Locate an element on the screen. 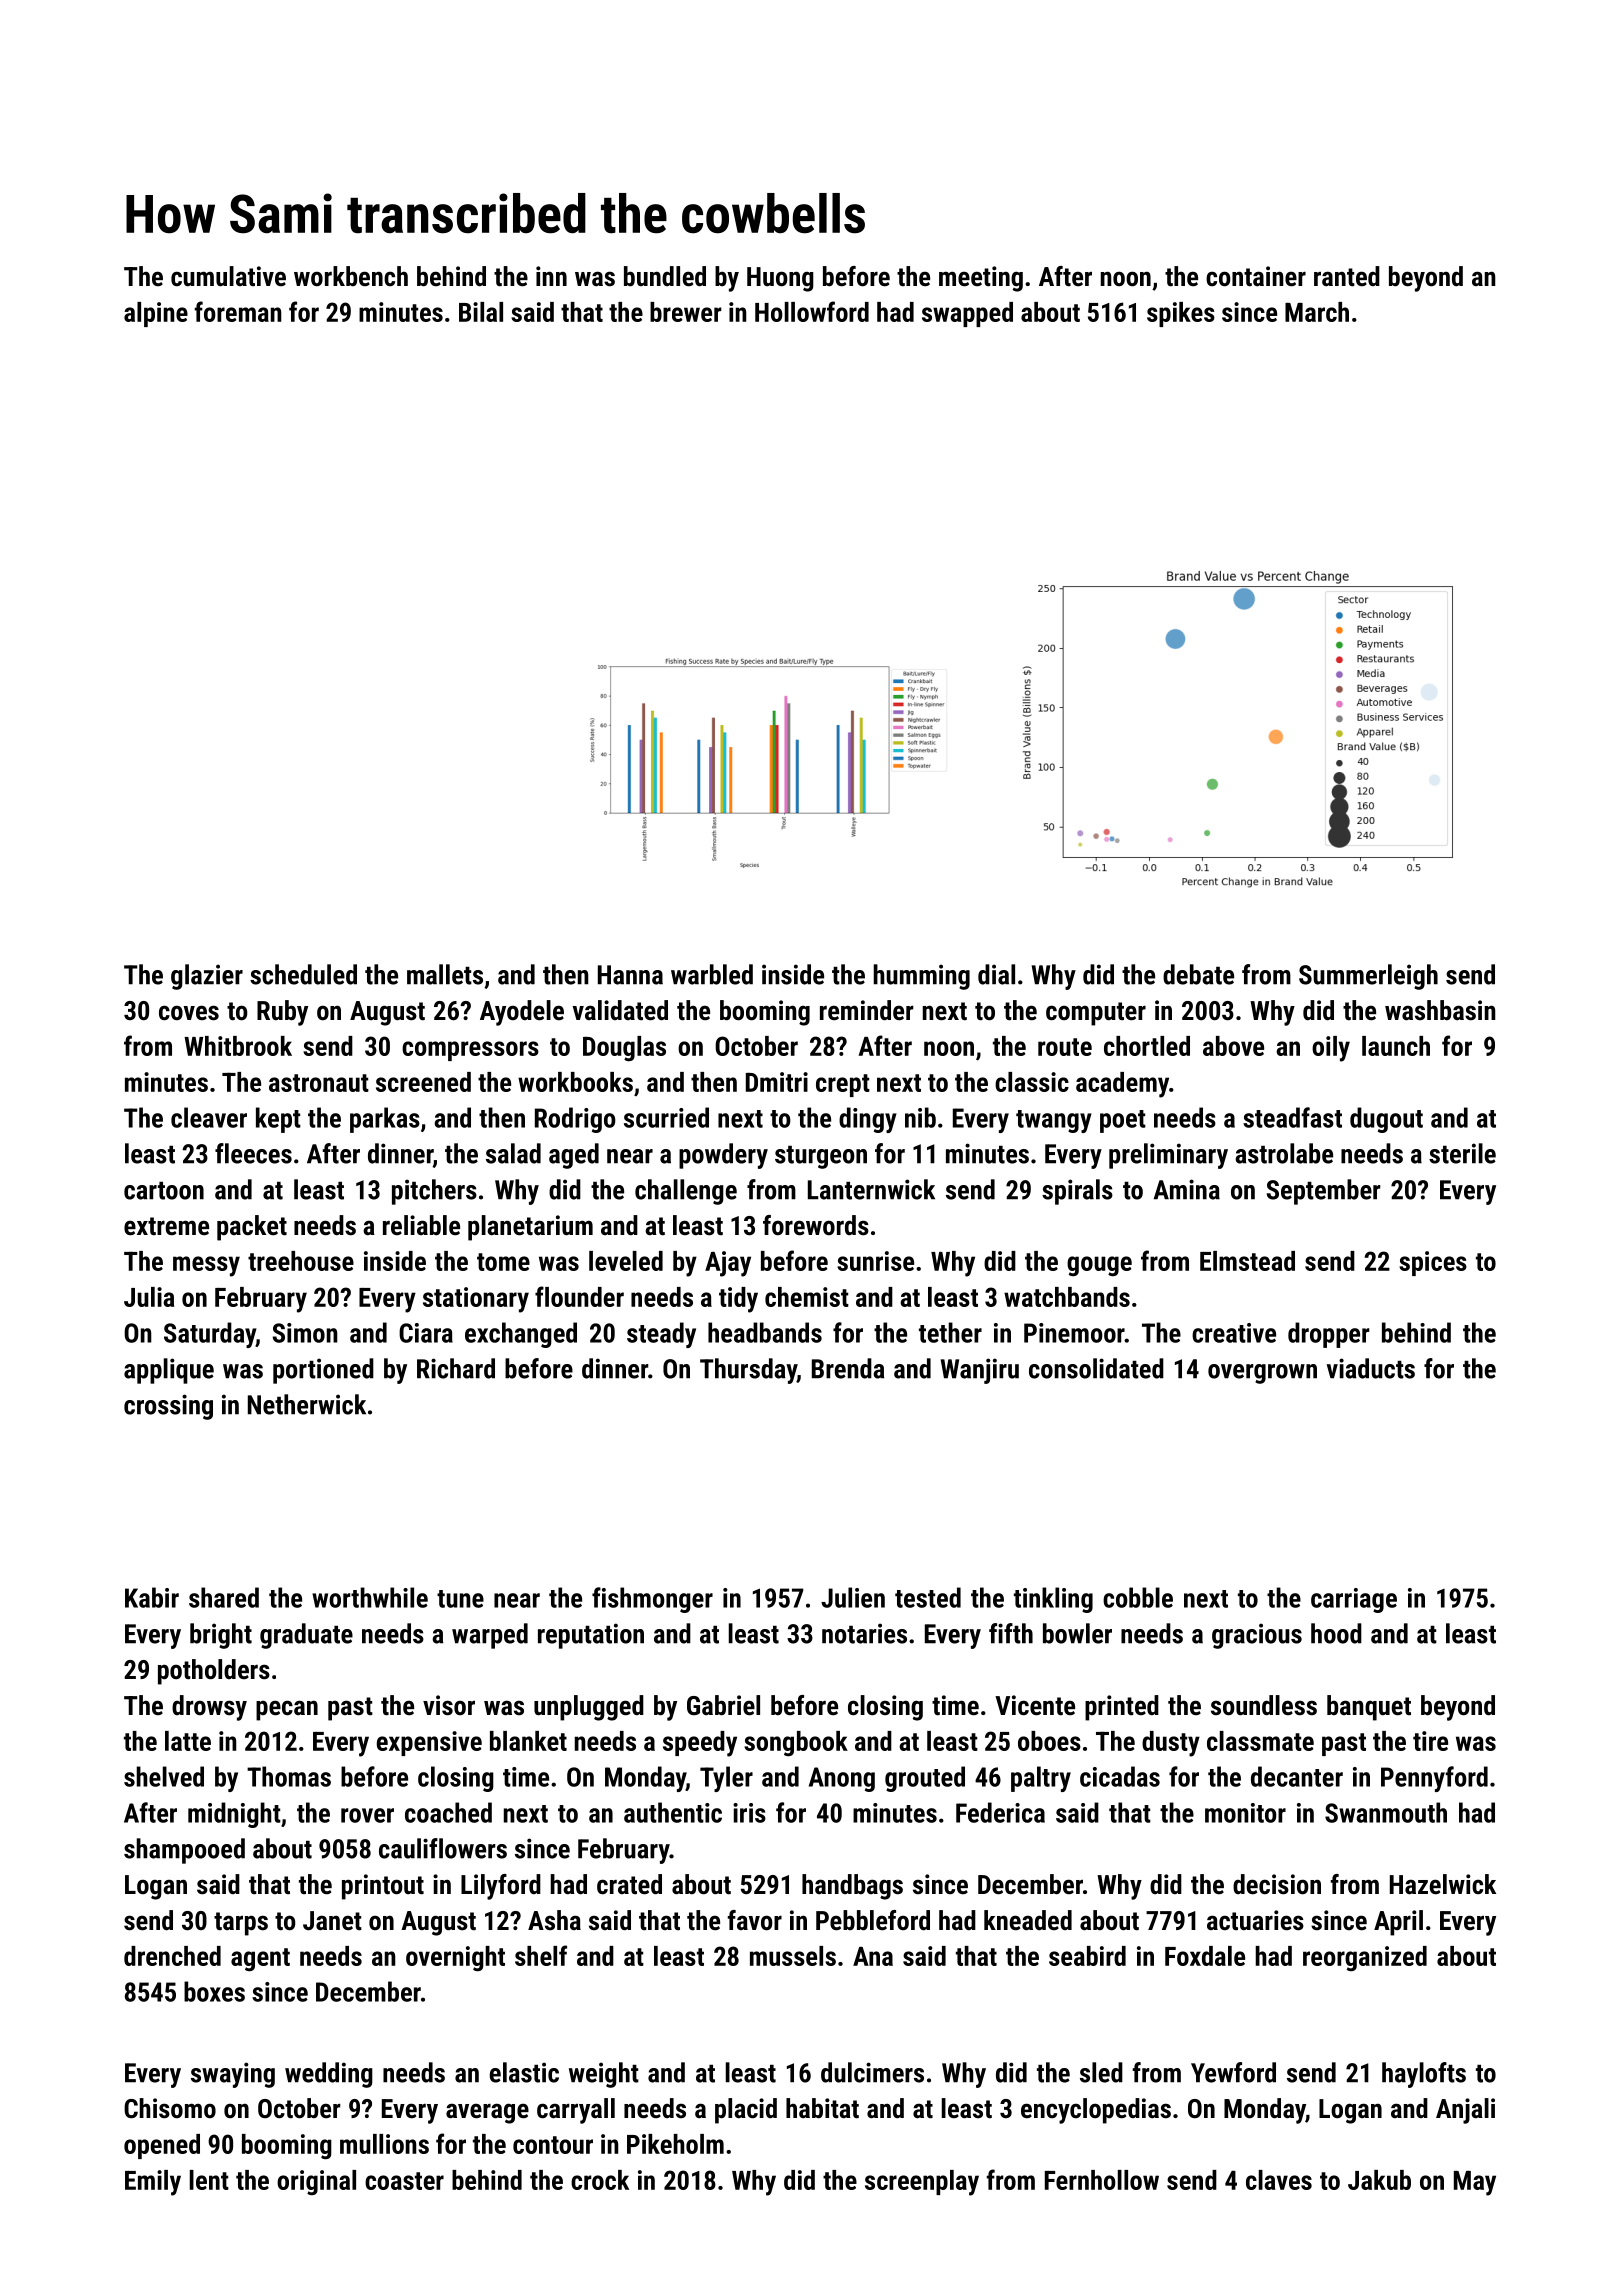  Hollowford is located at coordinates (812, 311).
